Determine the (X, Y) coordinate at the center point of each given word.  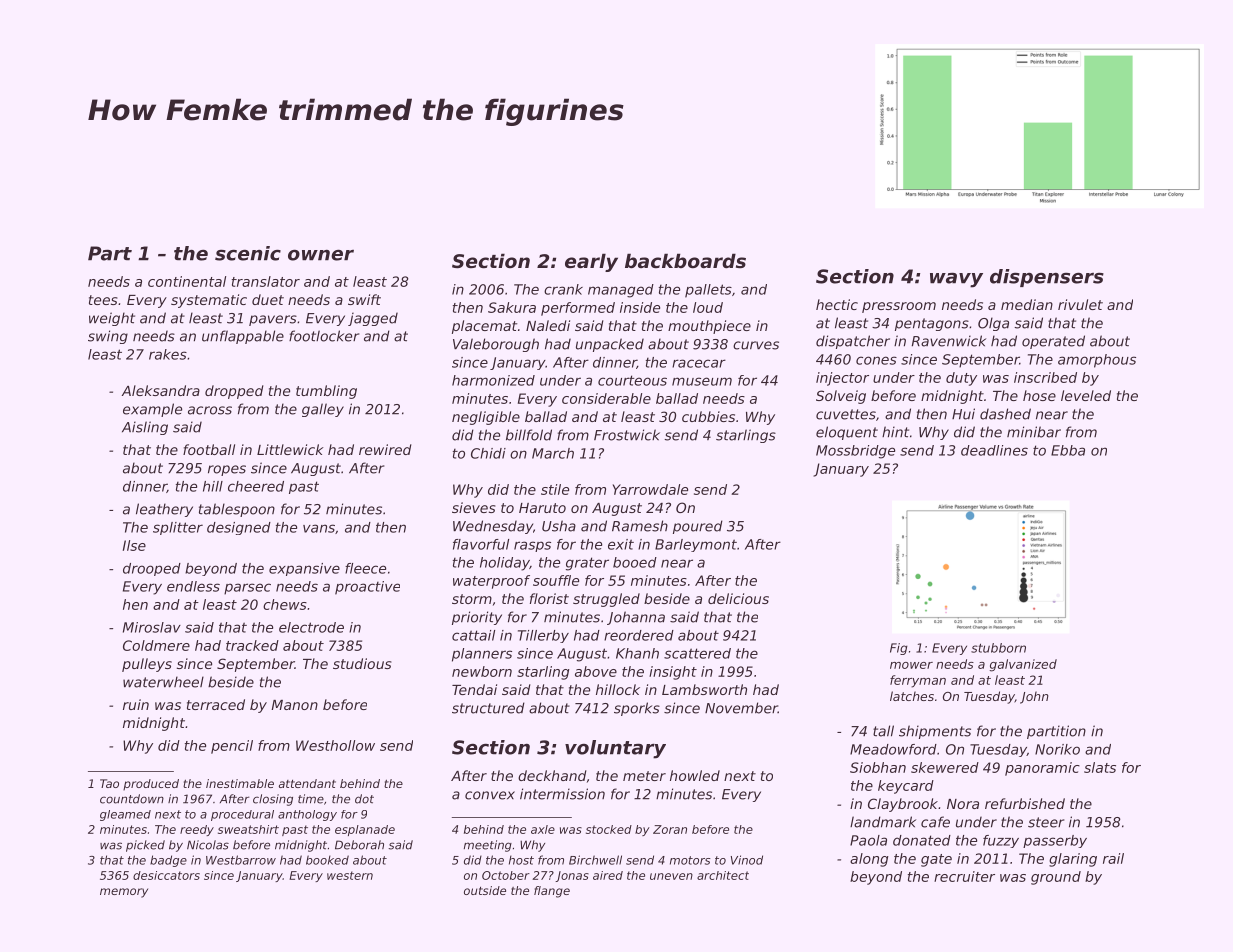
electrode (311, 627)
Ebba (1068, 450)
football (209, 449)
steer (1046, 822)
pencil (232, 747)
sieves (474, 507)
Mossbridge (855, 452)
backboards (685, 260)
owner (321, 255)
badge (168, 861)
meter (644, 776)
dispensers (1047, 278)
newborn (482, 671)
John (1034, 697)
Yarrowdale (650, 489)
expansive (304, 569)
